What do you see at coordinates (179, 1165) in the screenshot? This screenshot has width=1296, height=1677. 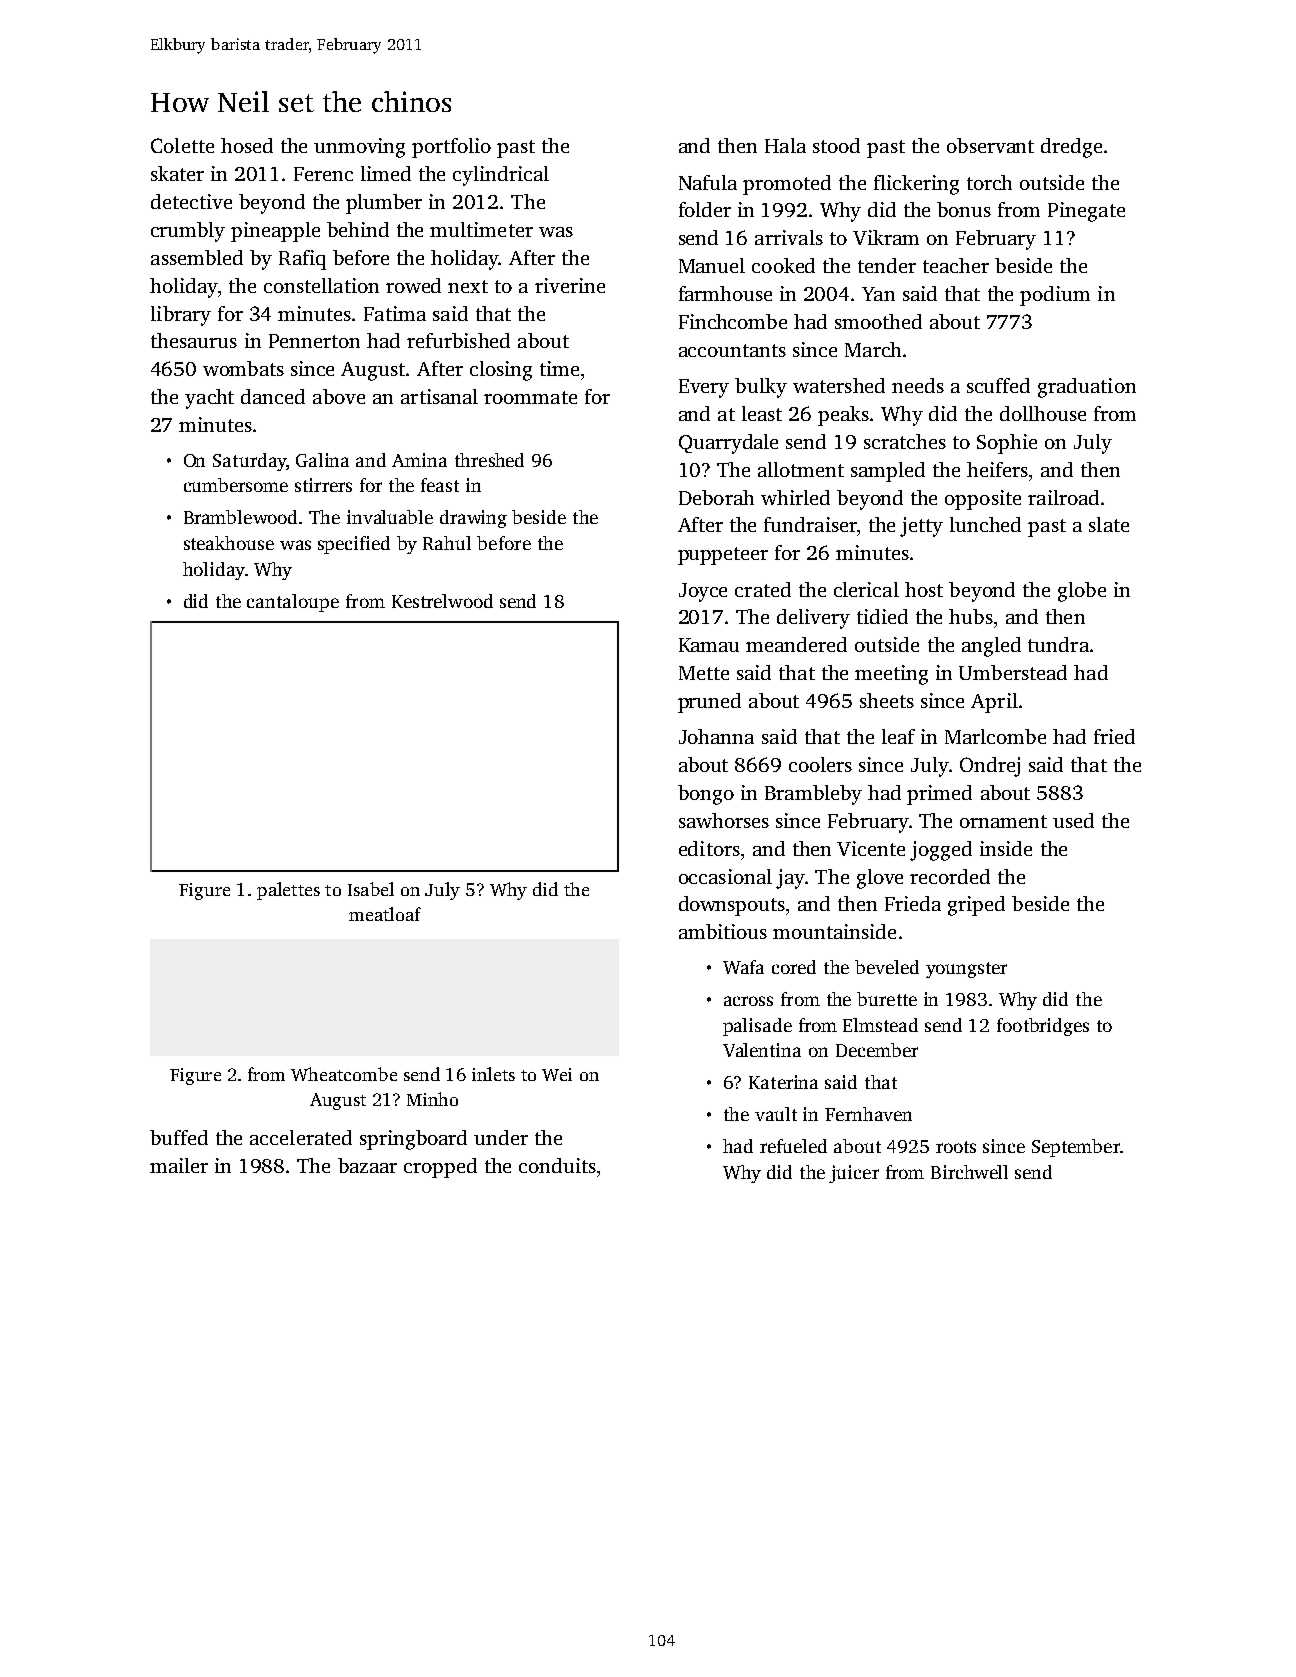 I see `mailer` at bounding box center [179, 1165].
